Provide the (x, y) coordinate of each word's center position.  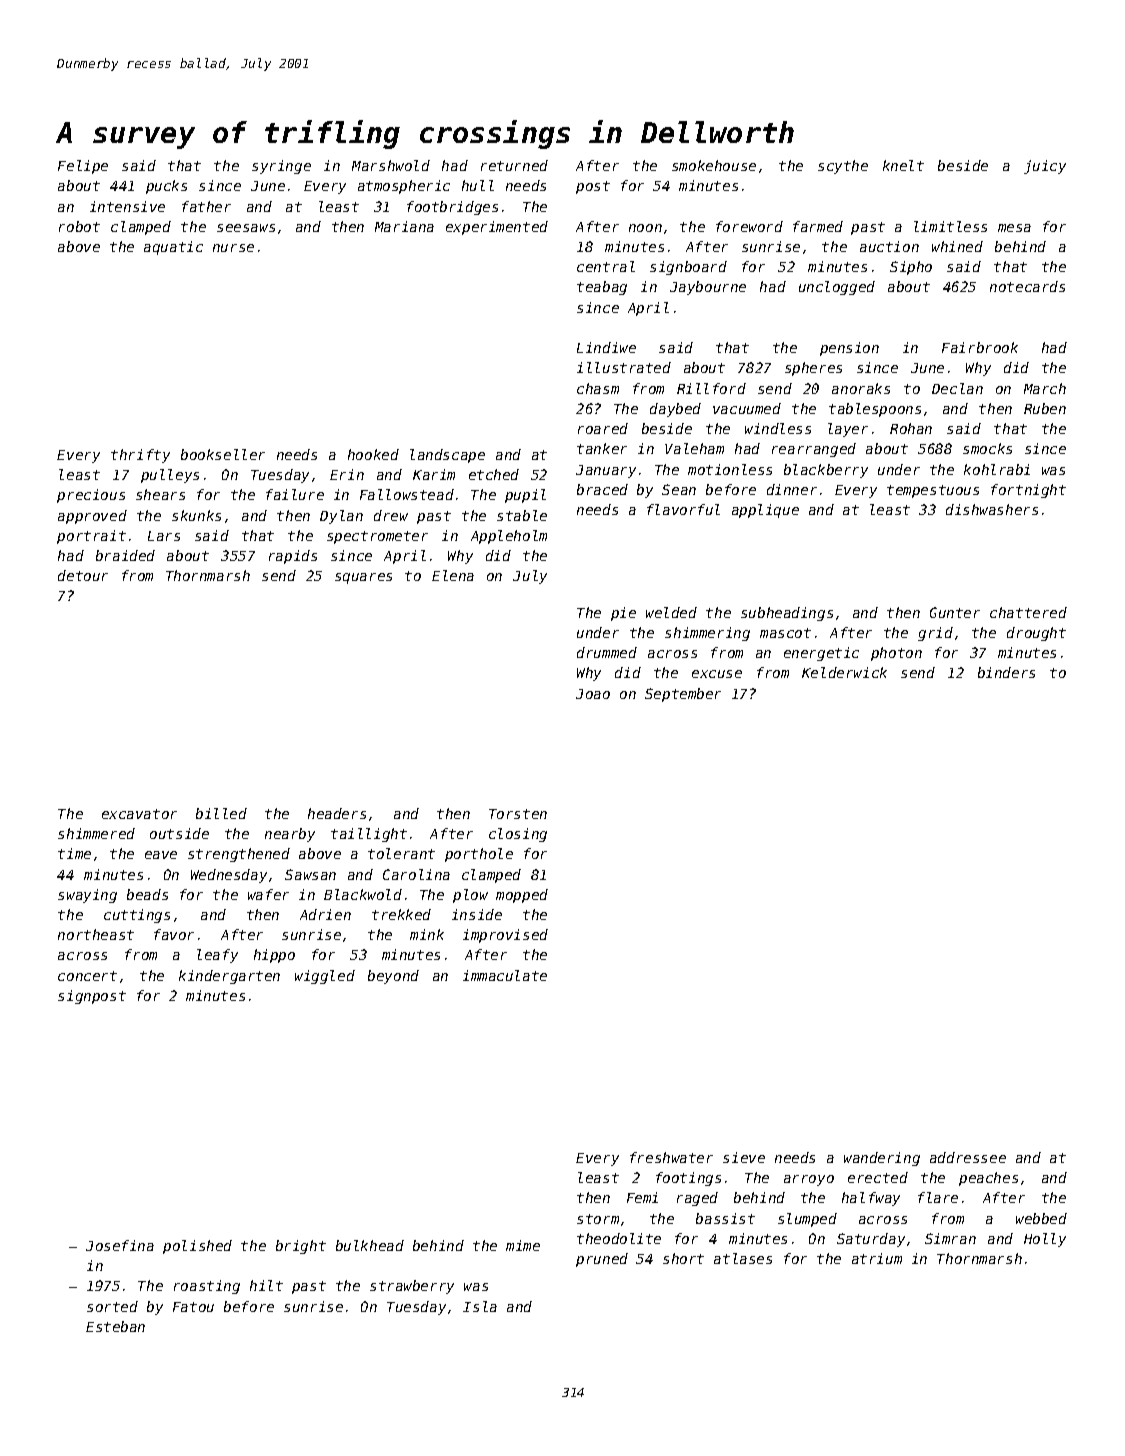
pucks (166, 187)
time (74, 853)
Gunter (955, 612)
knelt (903, 165)
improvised (505, 936)
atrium (877, 1258)
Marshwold (391, 165)
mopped (522, 896)
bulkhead (370, 1245)
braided (125, 555)
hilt (266, 1285)
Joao (593, 694)
